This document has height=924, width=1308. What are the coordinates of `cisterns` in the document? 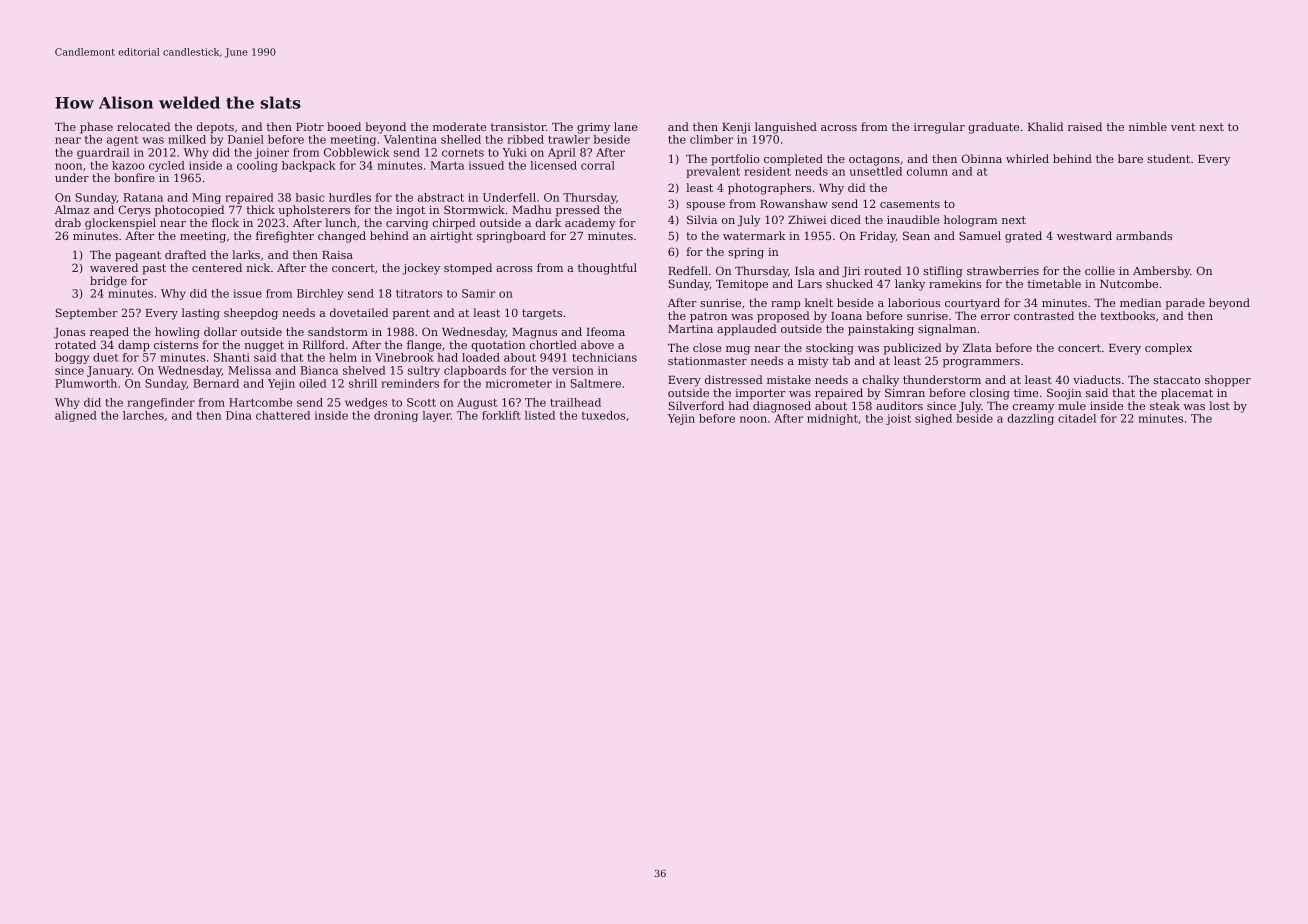 It's located at (176, 345).
